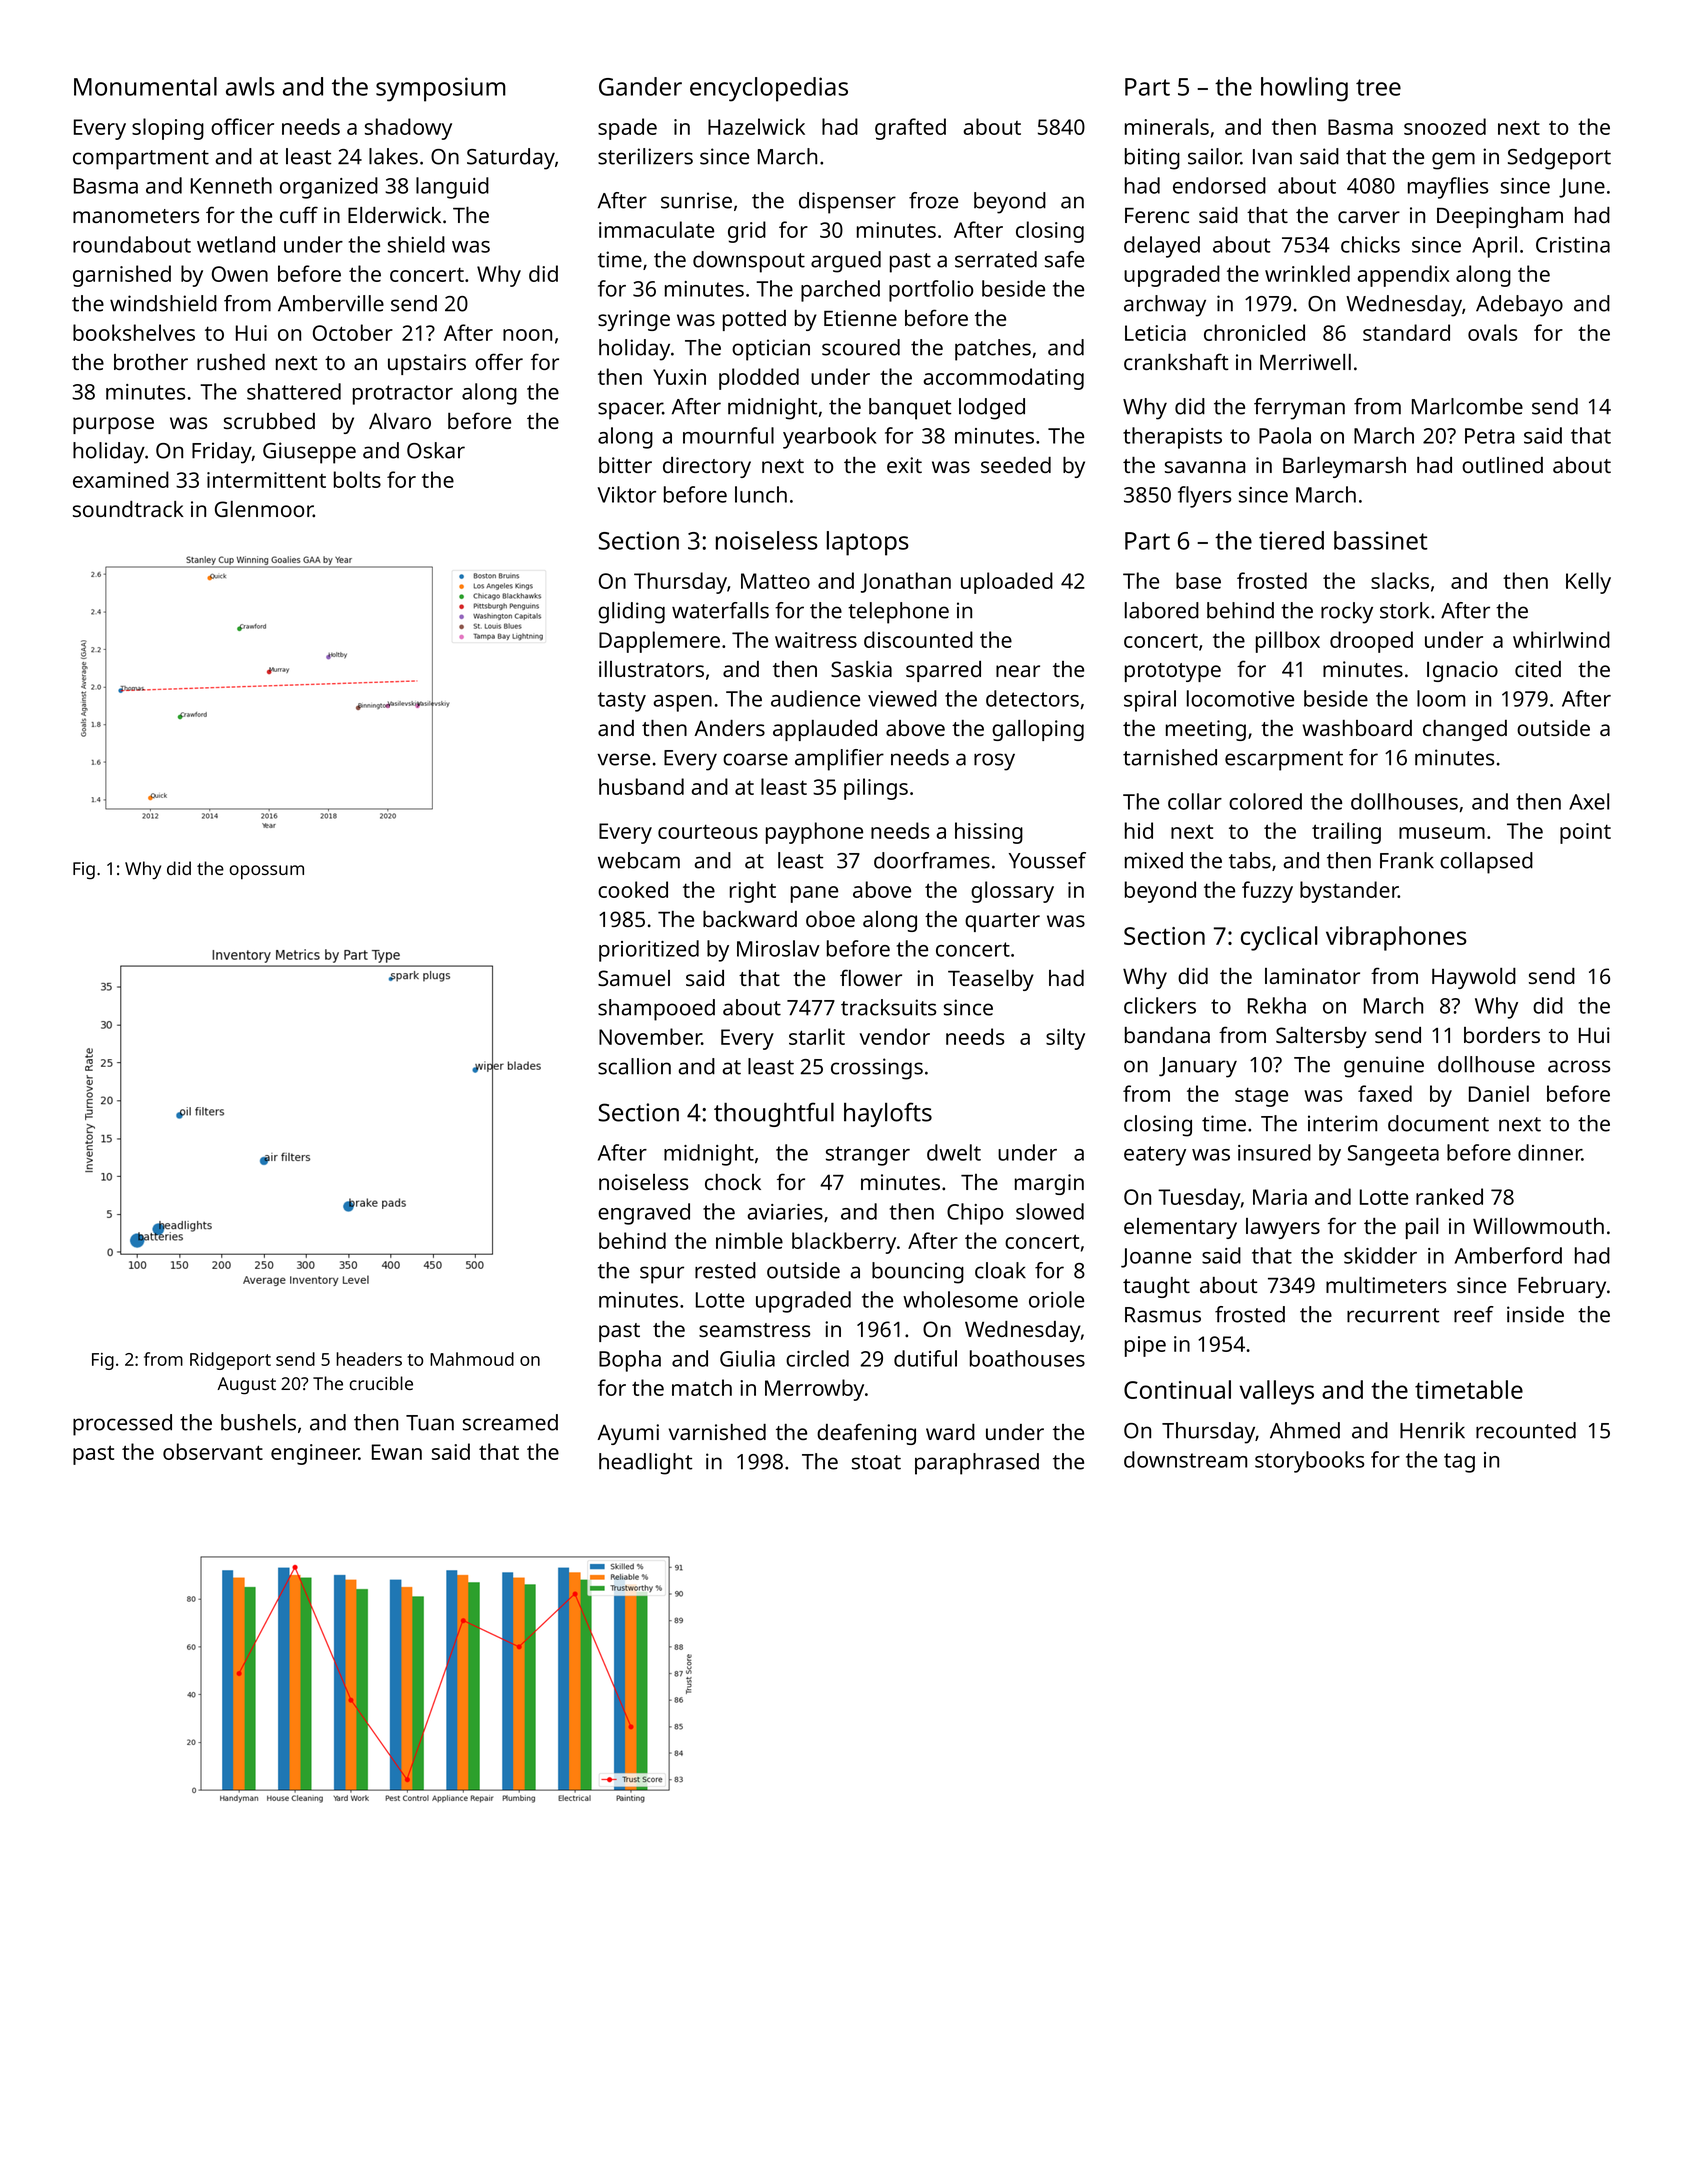 The image size is (1683, 2178). Describe the element at coordinates (230, 1361) in the screenshot. I see `Ridgeport` at that location.
